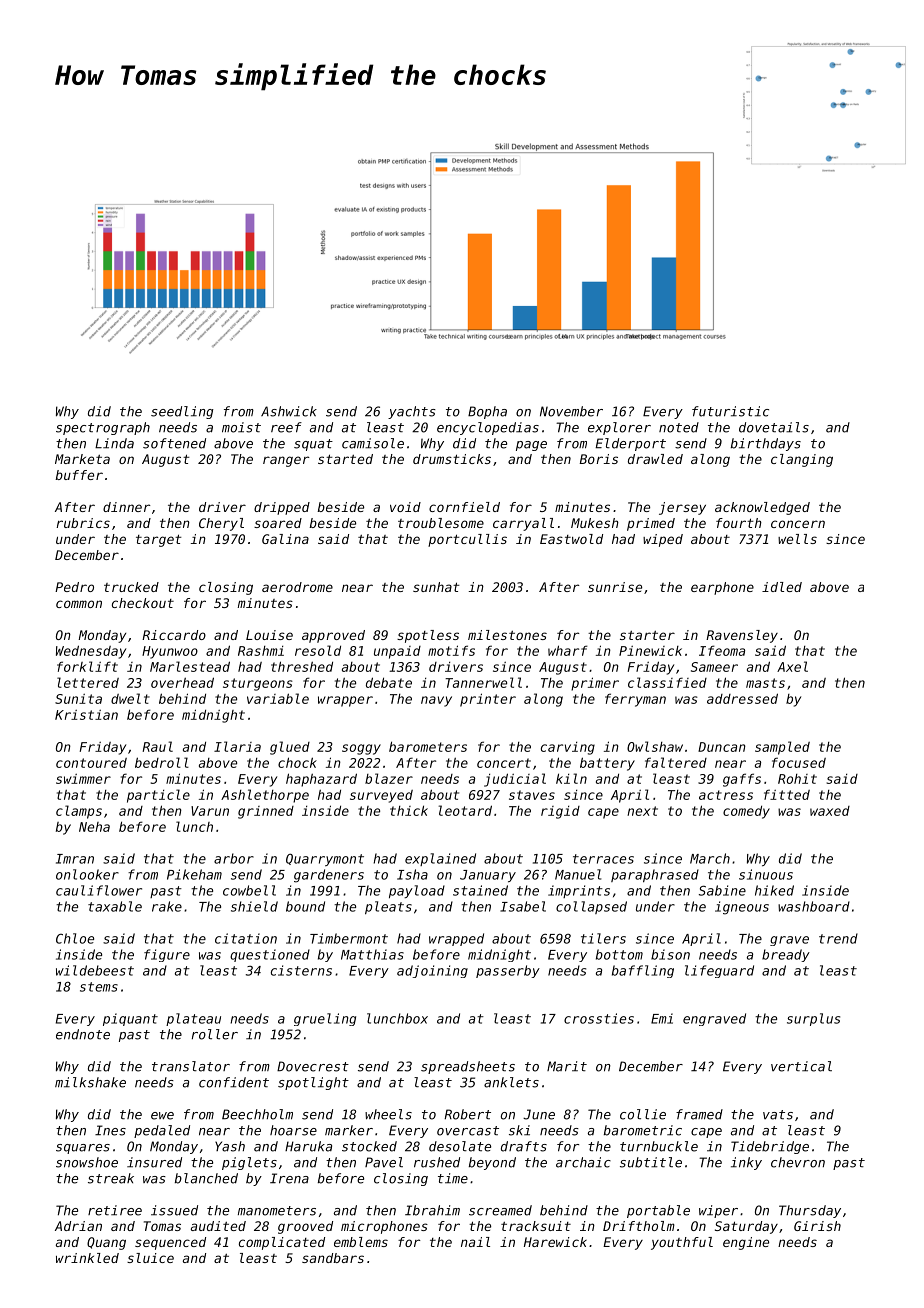 The width and height of the image is (924, 1308). Describe the element at coordinates (87, 1258) in the image. I see `wrinkled` at that location.
